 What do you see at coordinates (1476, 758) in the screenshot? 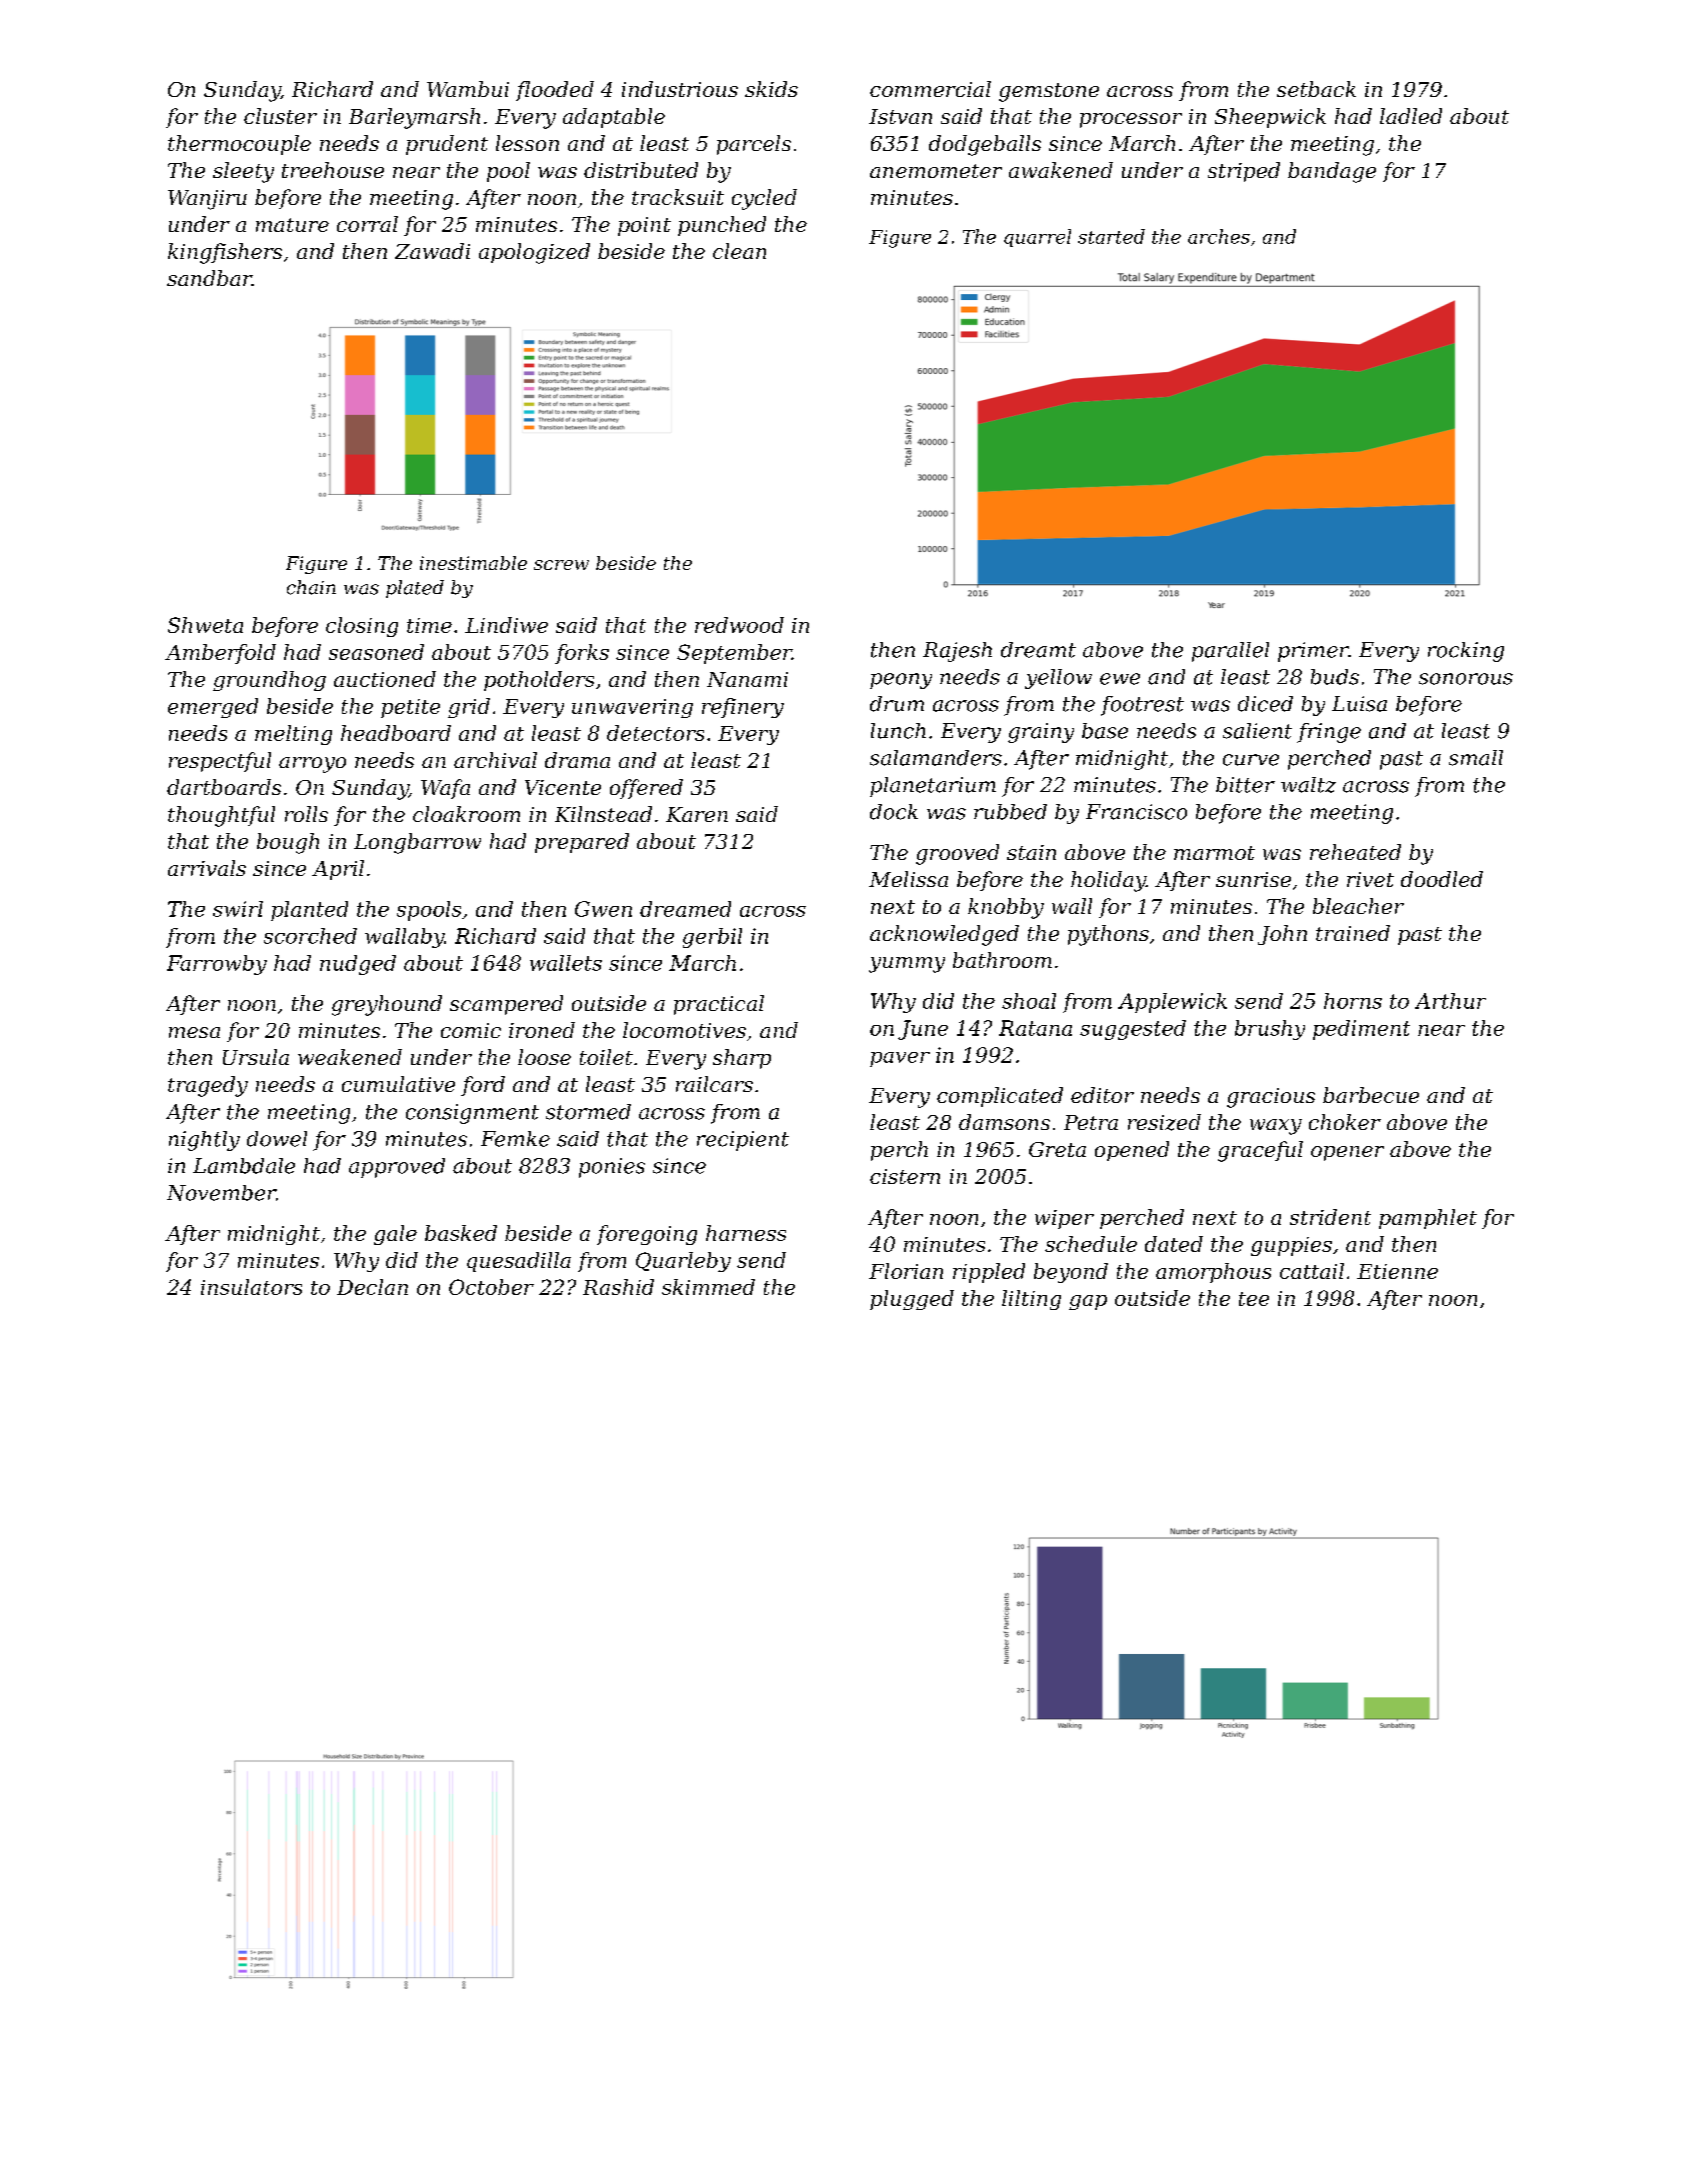
I see `small` at bounding box center [1476, 758].
